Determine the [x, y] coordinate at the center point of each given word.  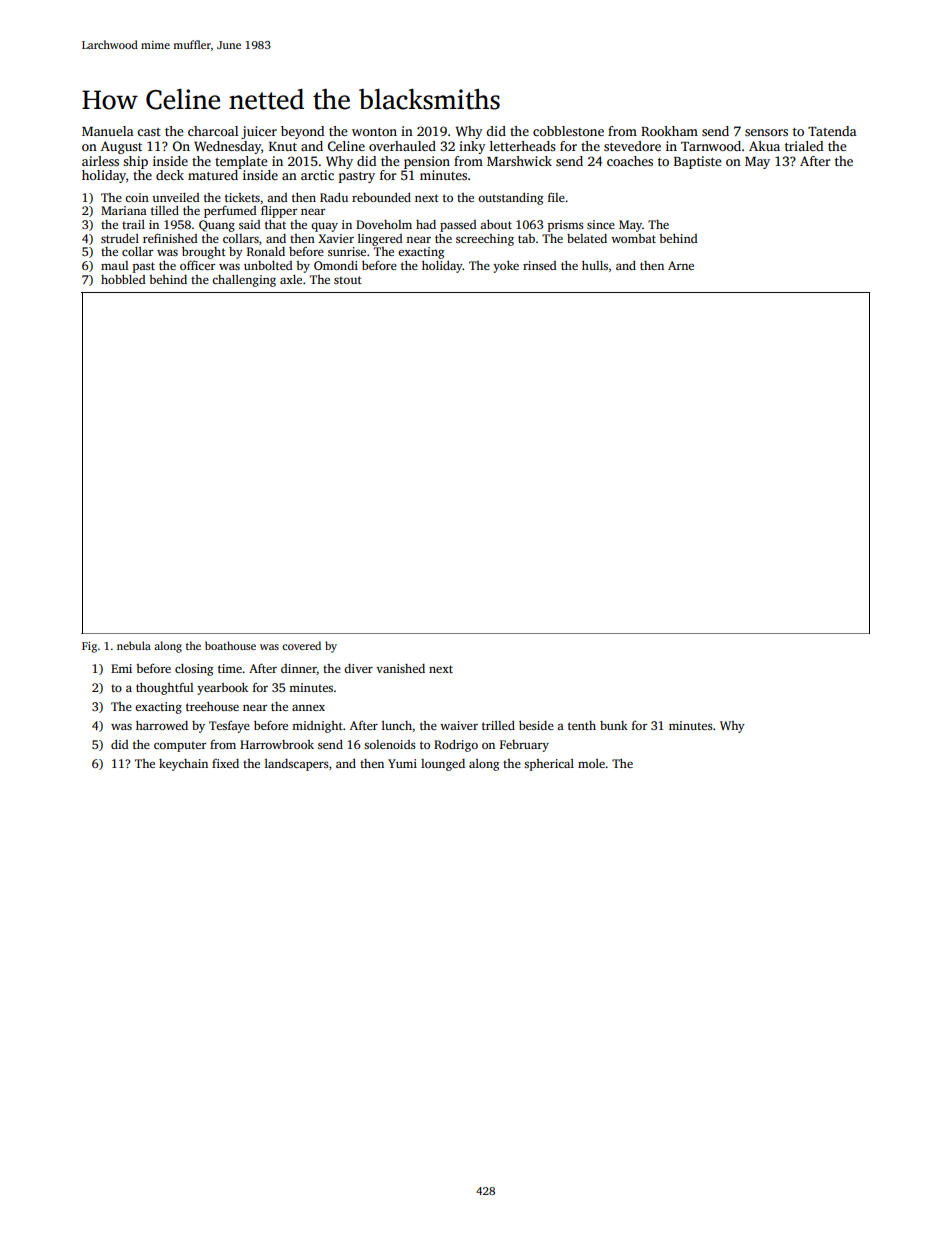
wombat [633, 238]
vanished [400, 668]
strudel [120, 238]
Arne [681, 265]
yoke [506, 267]
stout [348, 280]
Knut [283, 146]
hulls [595, 265]
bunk [614, 725]
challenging [244, 281]
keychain [183, 765]
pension [427, 162]
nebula [134, 645]
